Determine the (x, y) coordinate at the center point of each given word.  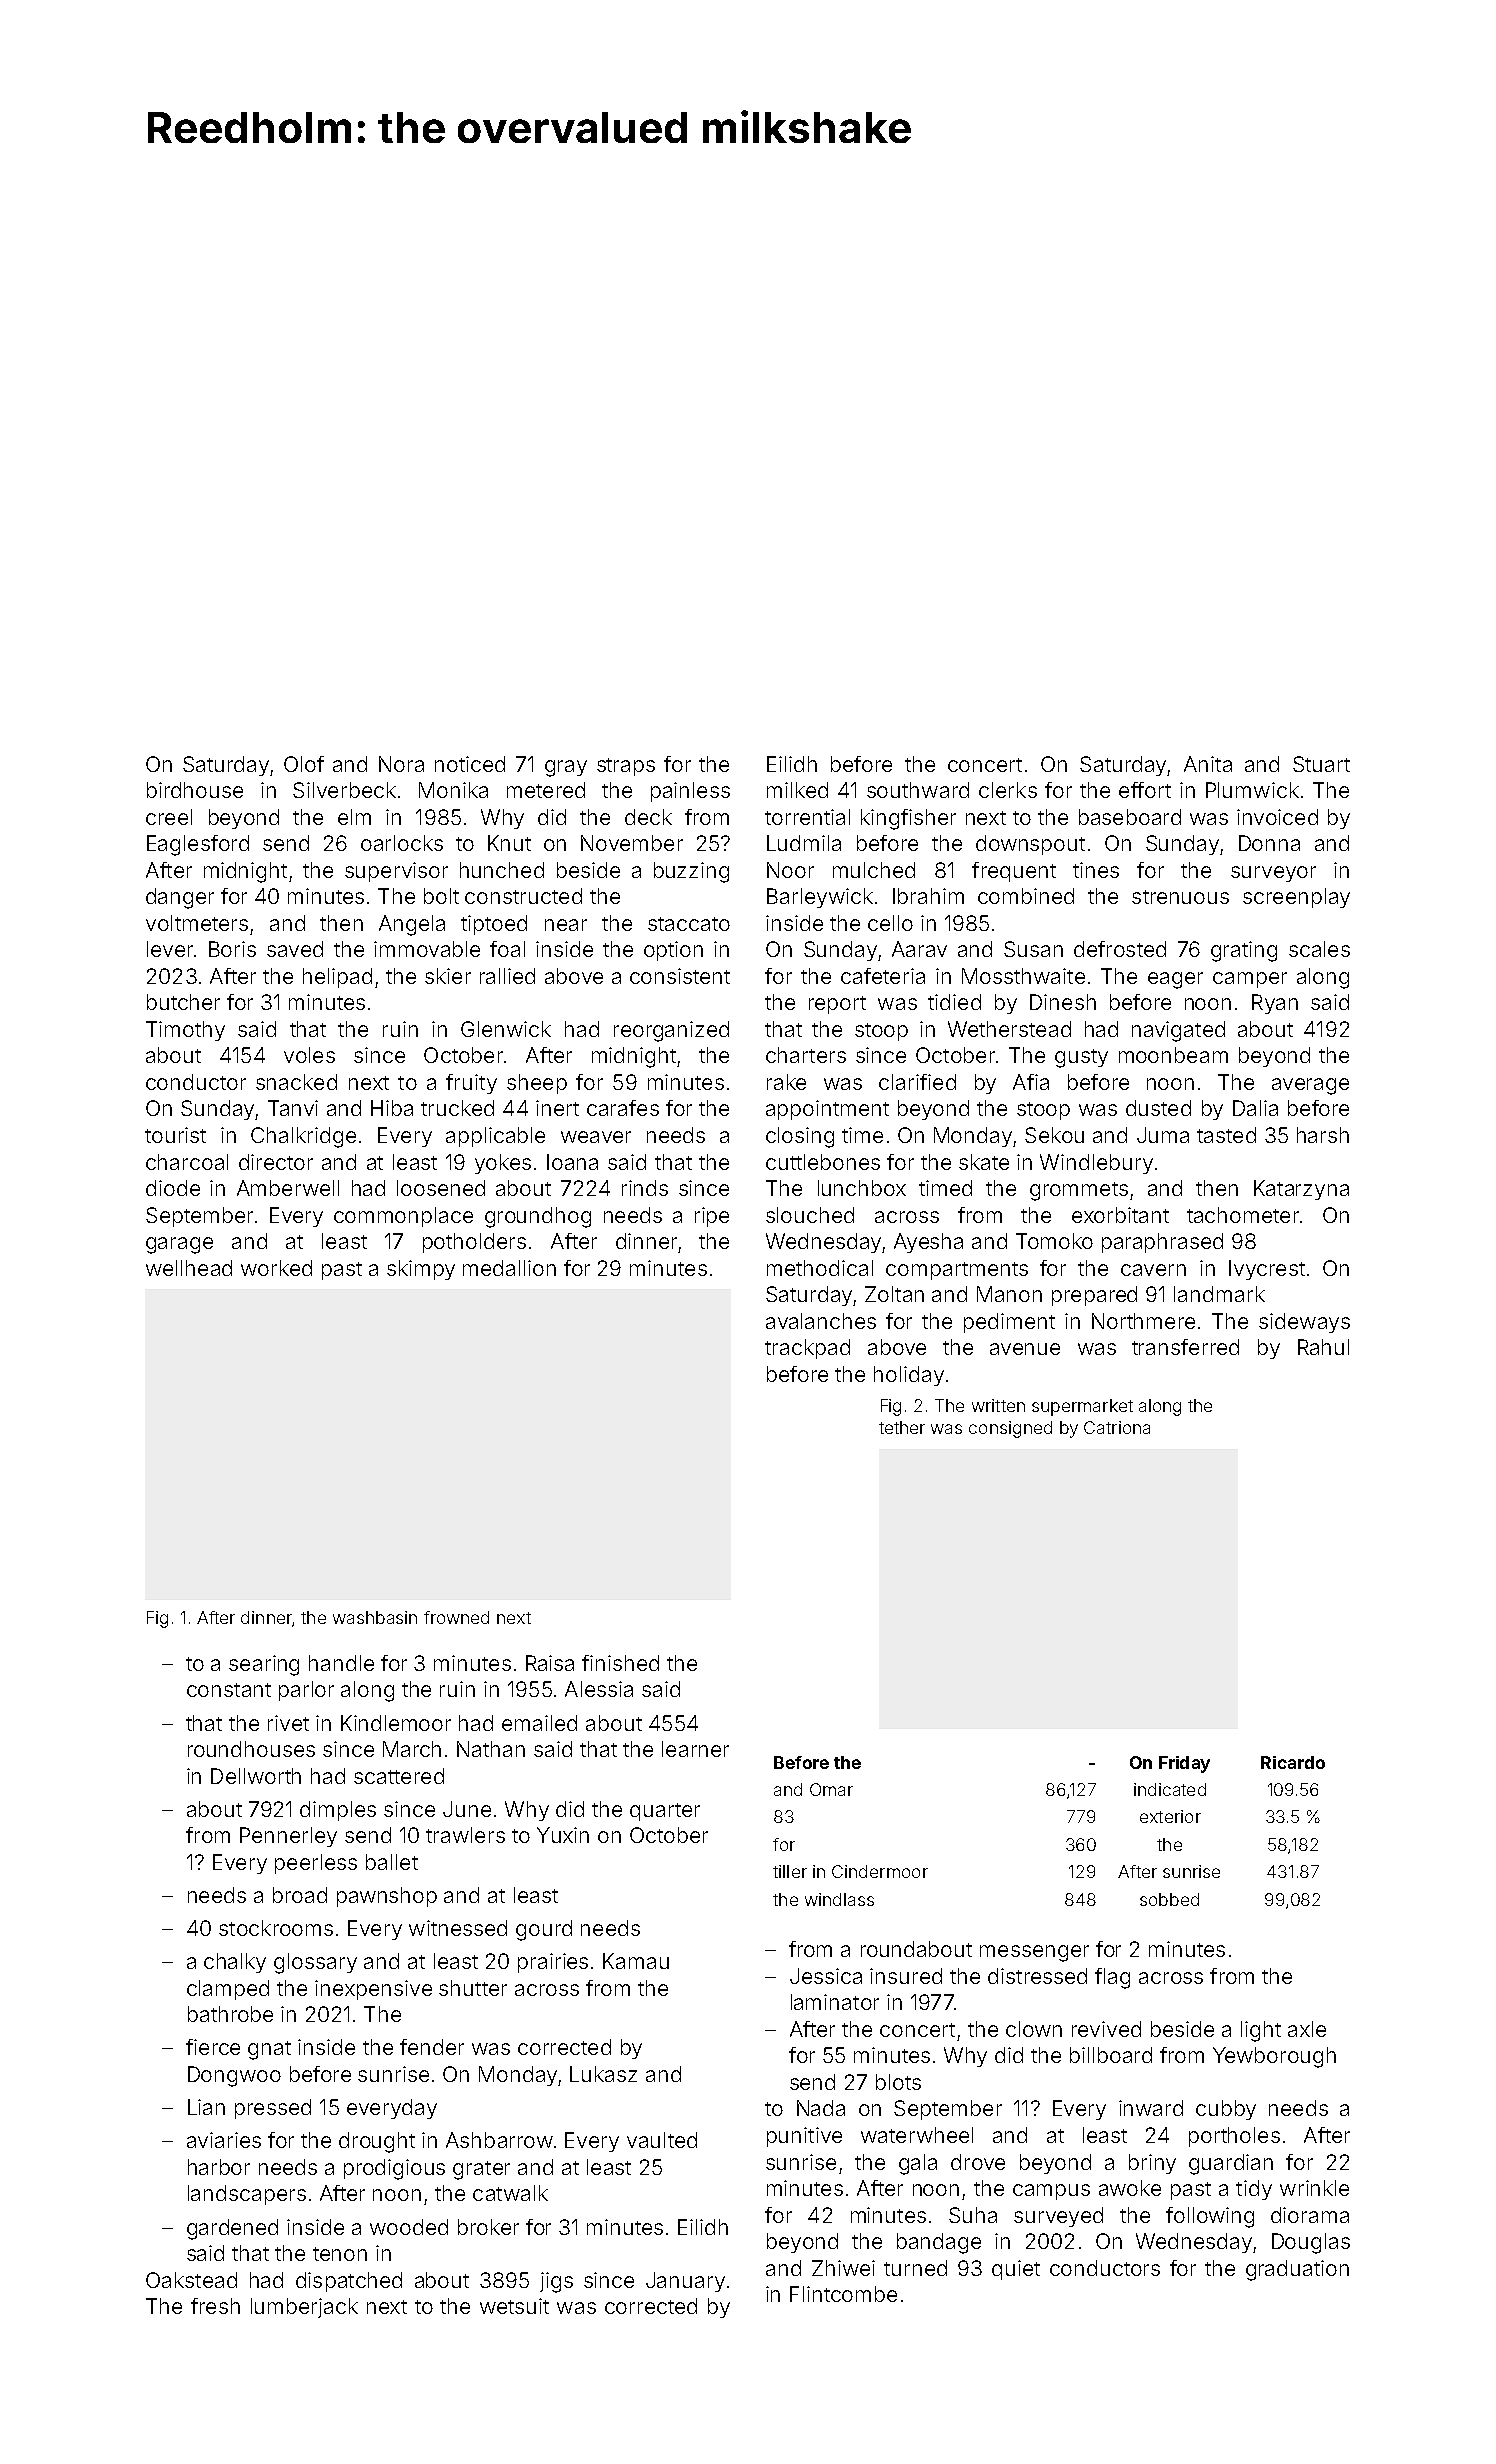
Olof (304, 764)
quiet (1016, 2270)
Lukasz (603, 2074)
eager (1175, 980)
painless (690, 792)
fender (432, 2047)
